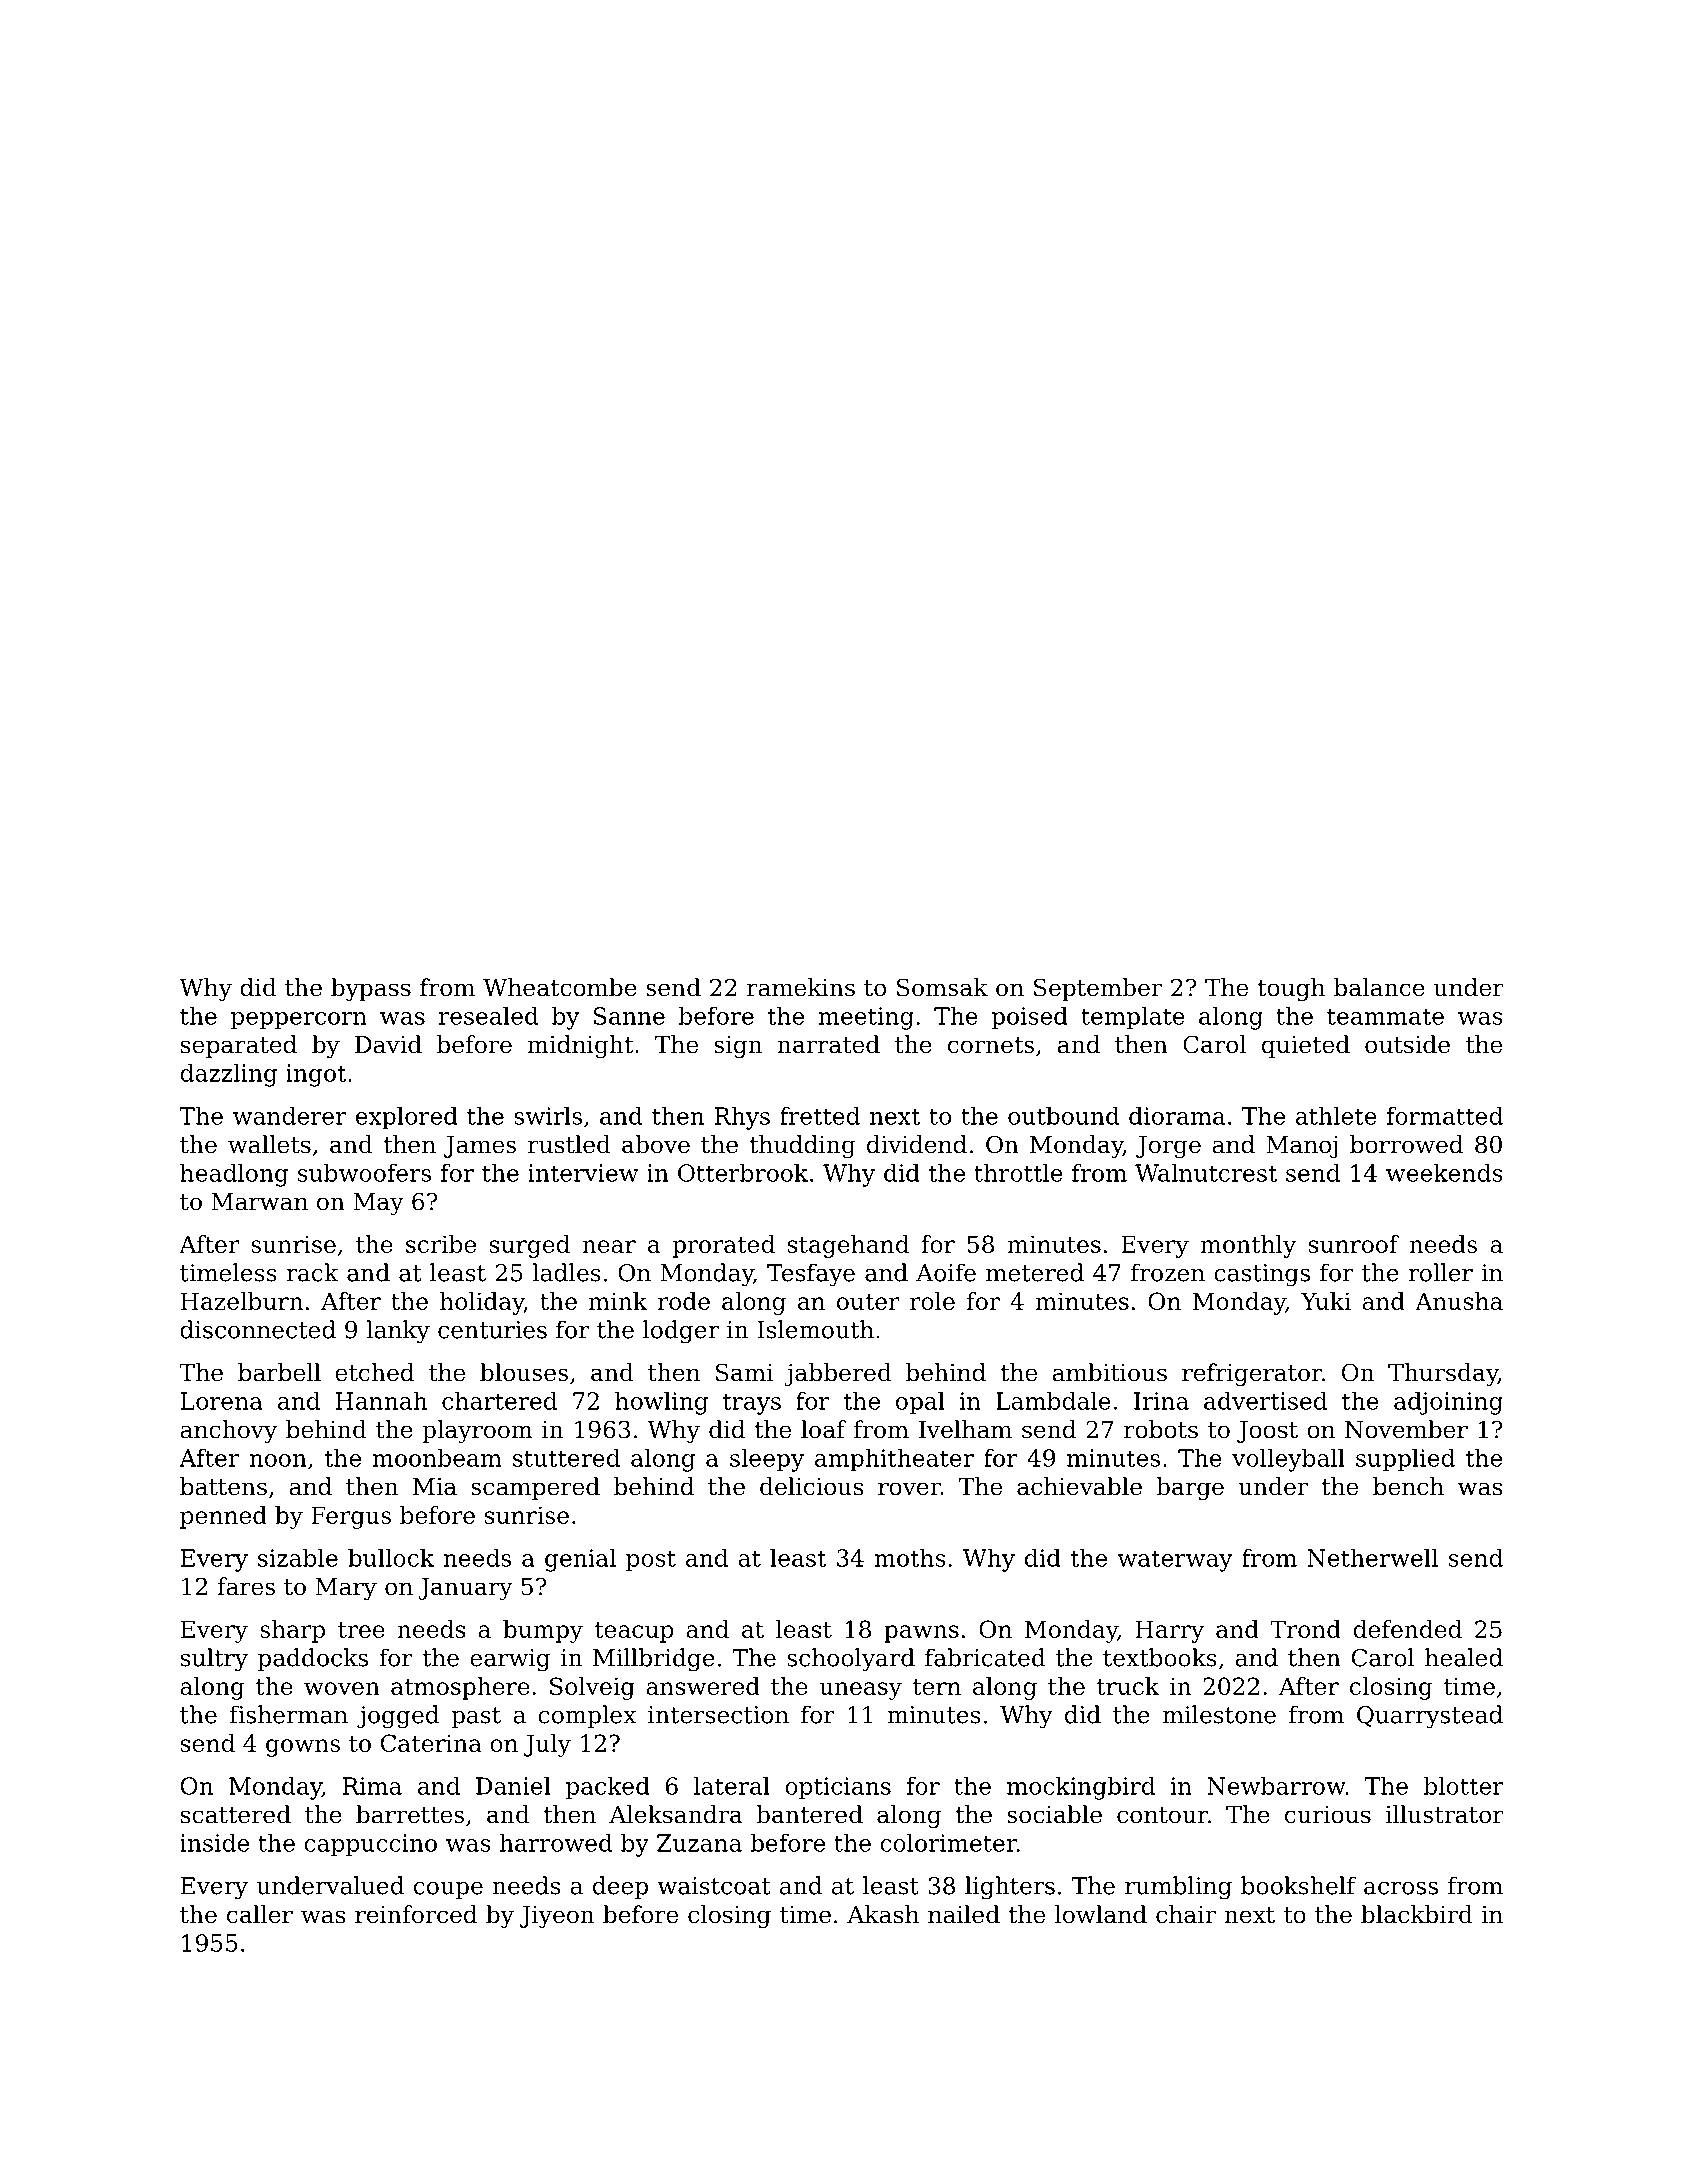 The image size is (1683, 2178). What do you see at coordinates (1417, 1914) in the screenshot?
I see `blackbird` at bounding box center [1417, 1914].
